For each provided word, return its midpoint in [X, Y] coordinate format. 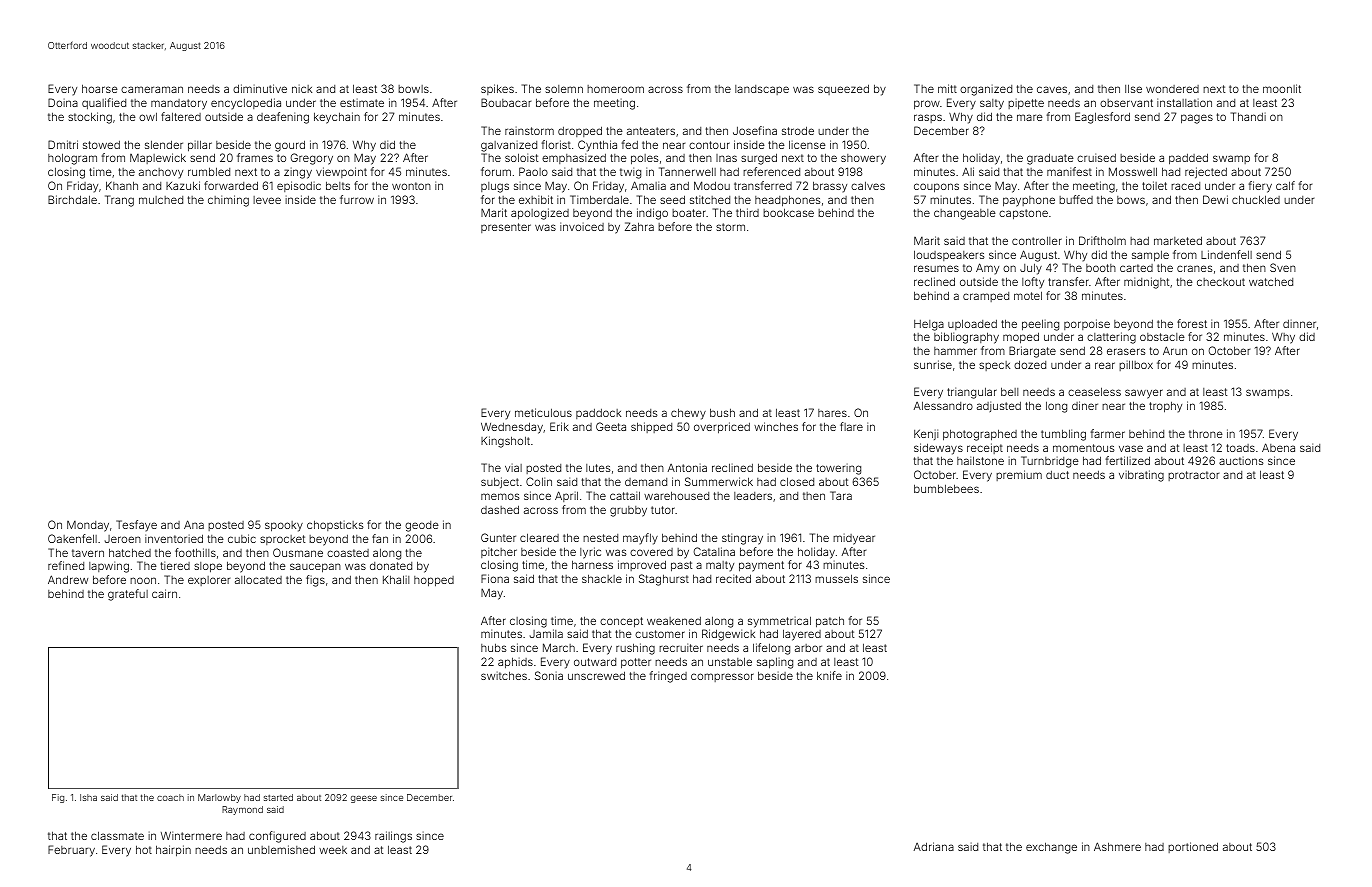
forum [496, 171]
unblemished [281, 849]
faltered [181, 116]
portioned [1193, 847]
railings [393, 837]
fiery [1260, 187]
